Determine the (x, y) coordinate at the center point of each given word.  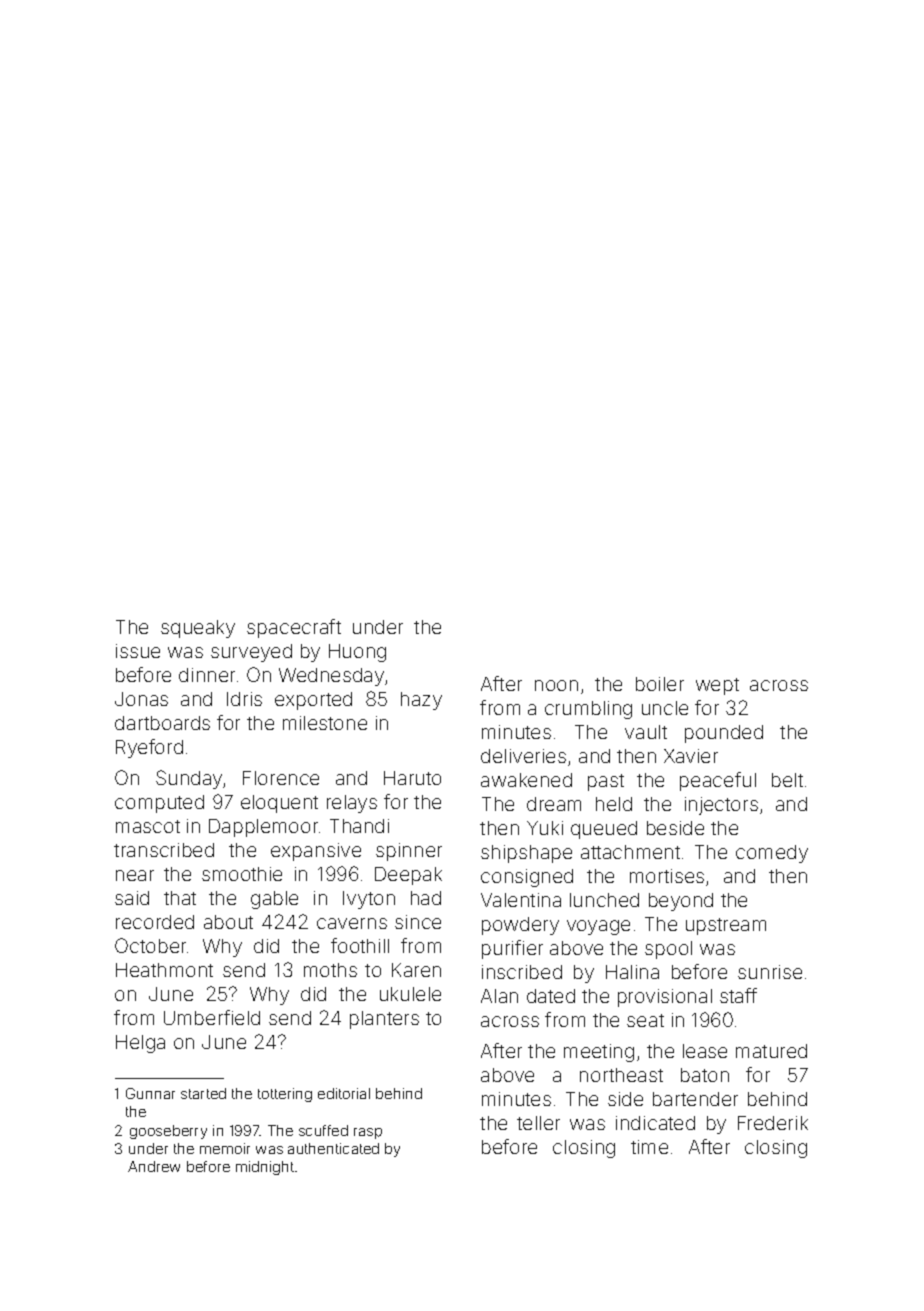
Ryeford (149, 748)
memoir (225, 1148)
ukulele (410, 994)
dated (551, 996)
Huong (357, 653)
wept (717, 686)
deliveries (523, 756)
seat (645, 1020)
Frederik (773, 1123)
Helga (140, 1044)
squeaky (198, 629)
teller (538, 1123)
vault (646, 732)
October (150, 945)
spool (668, 950)
